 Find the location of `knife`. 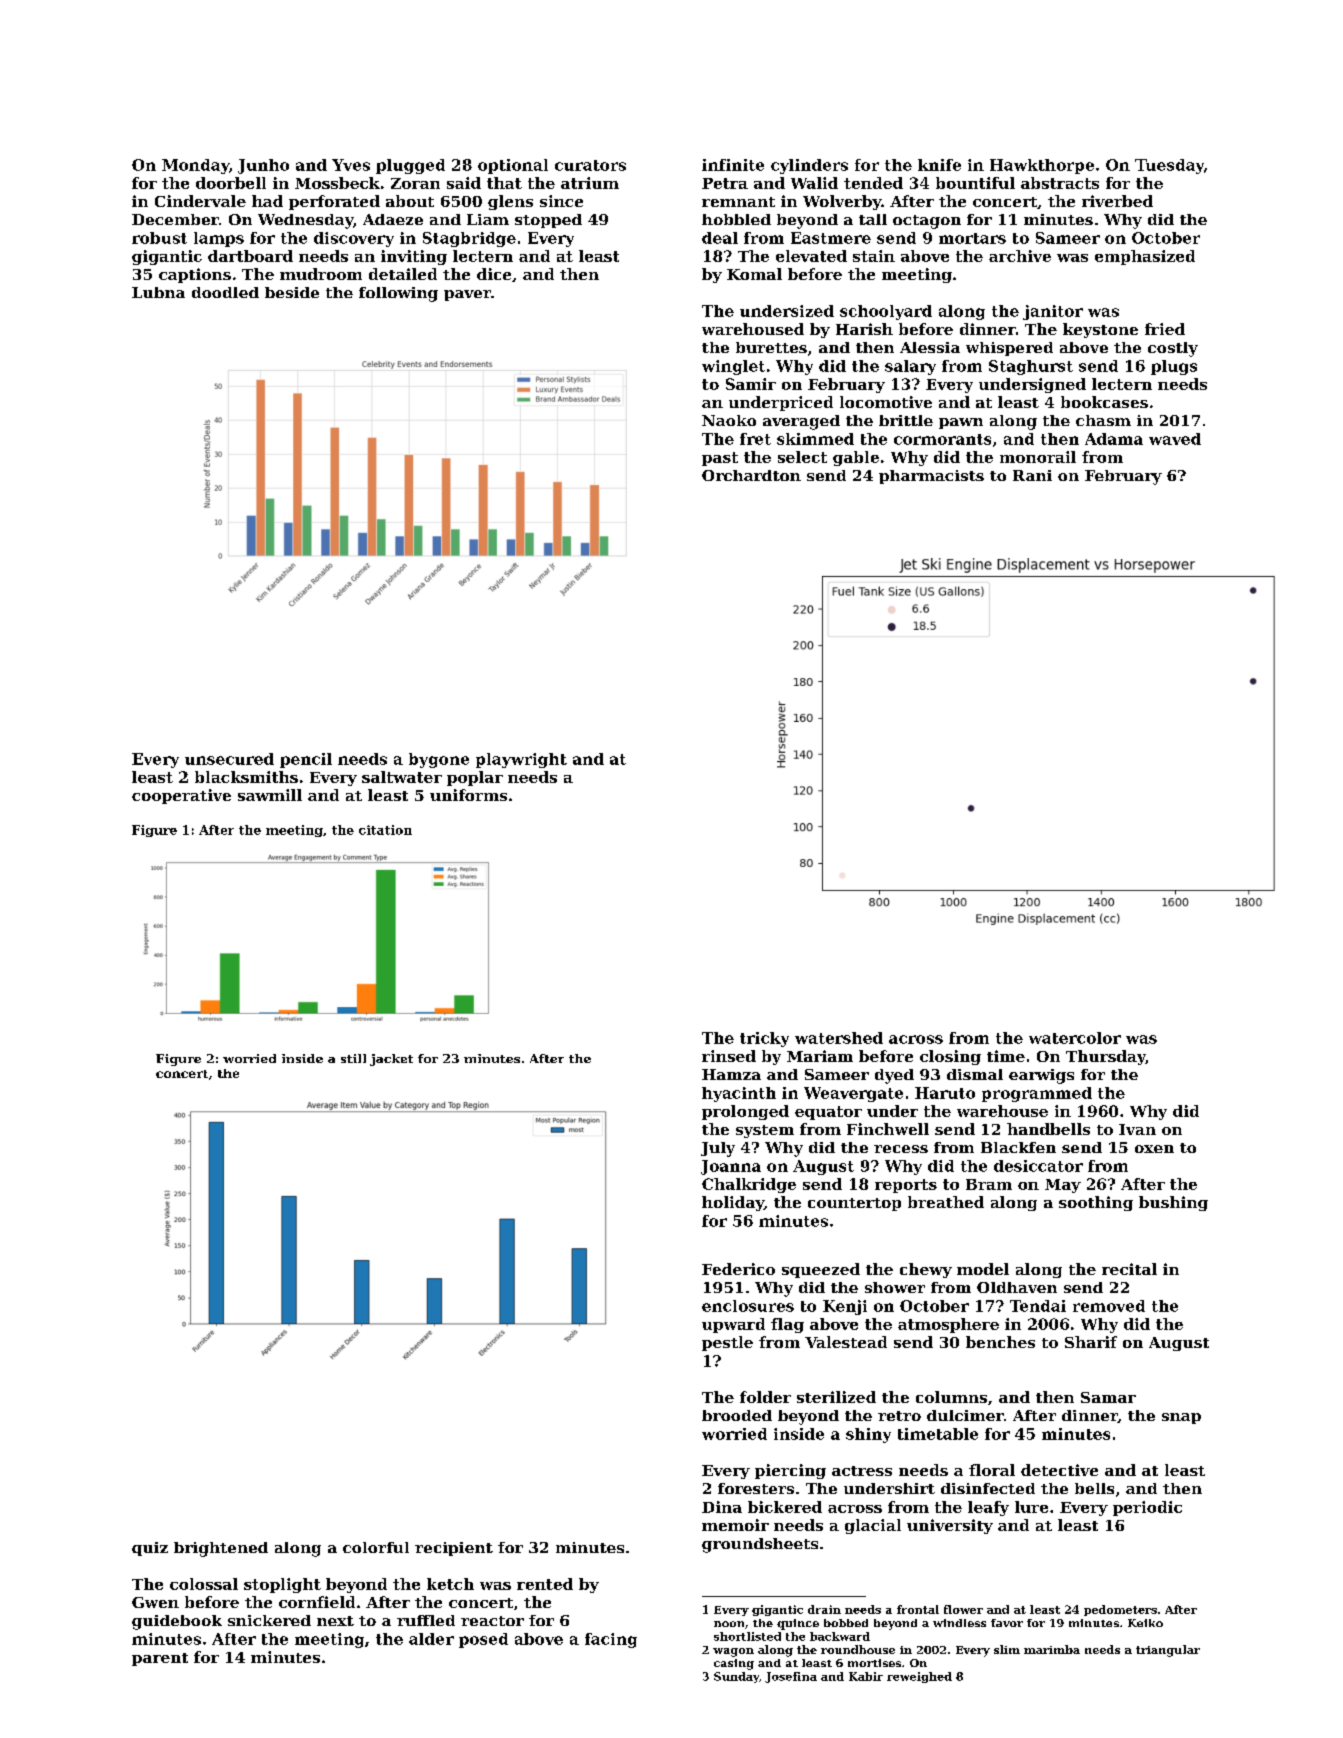

knife is located at coordinates (939, 165).
